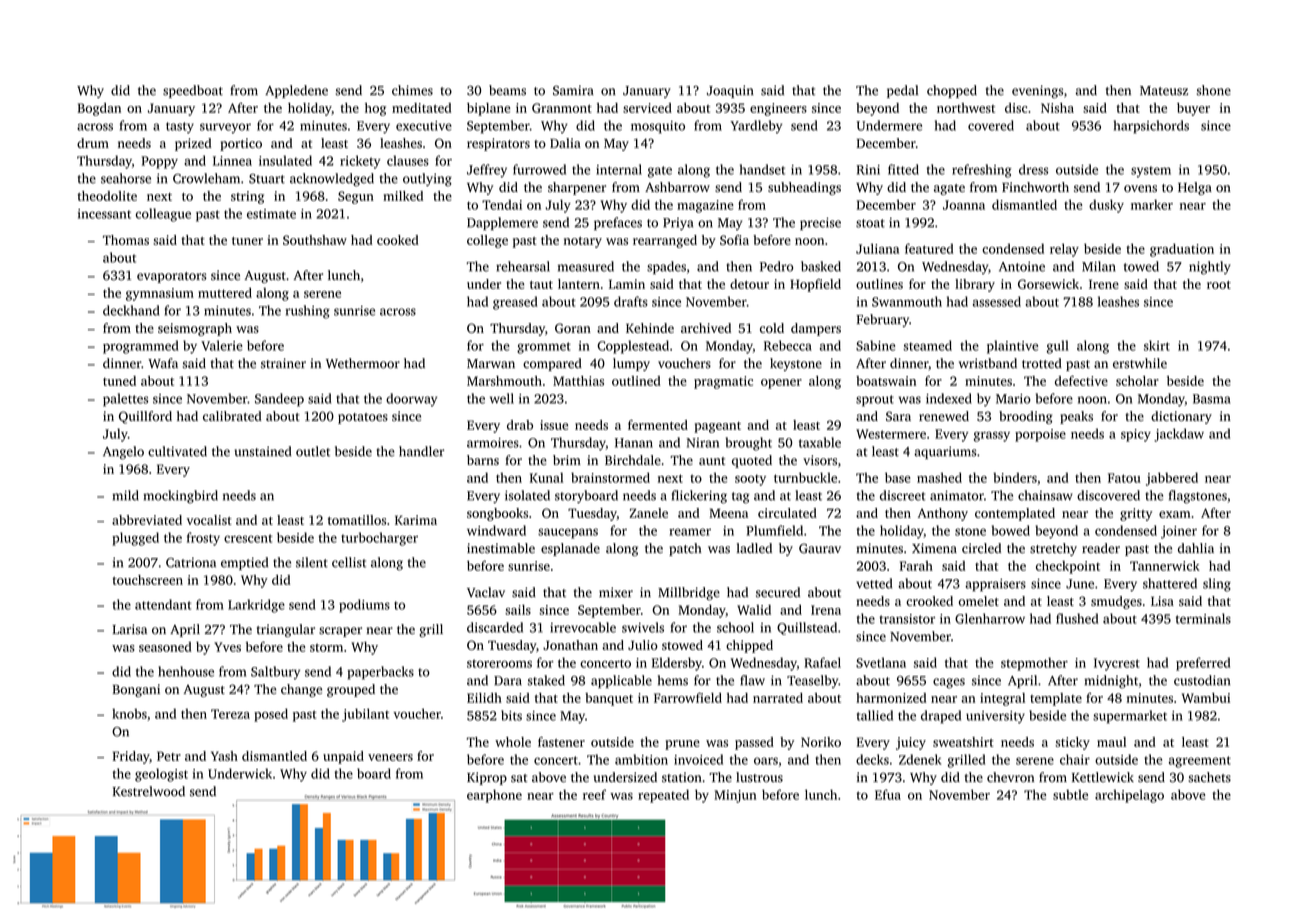 The height and width of the page is (924, 1308). I want to click on milked, so click(403, 196).
